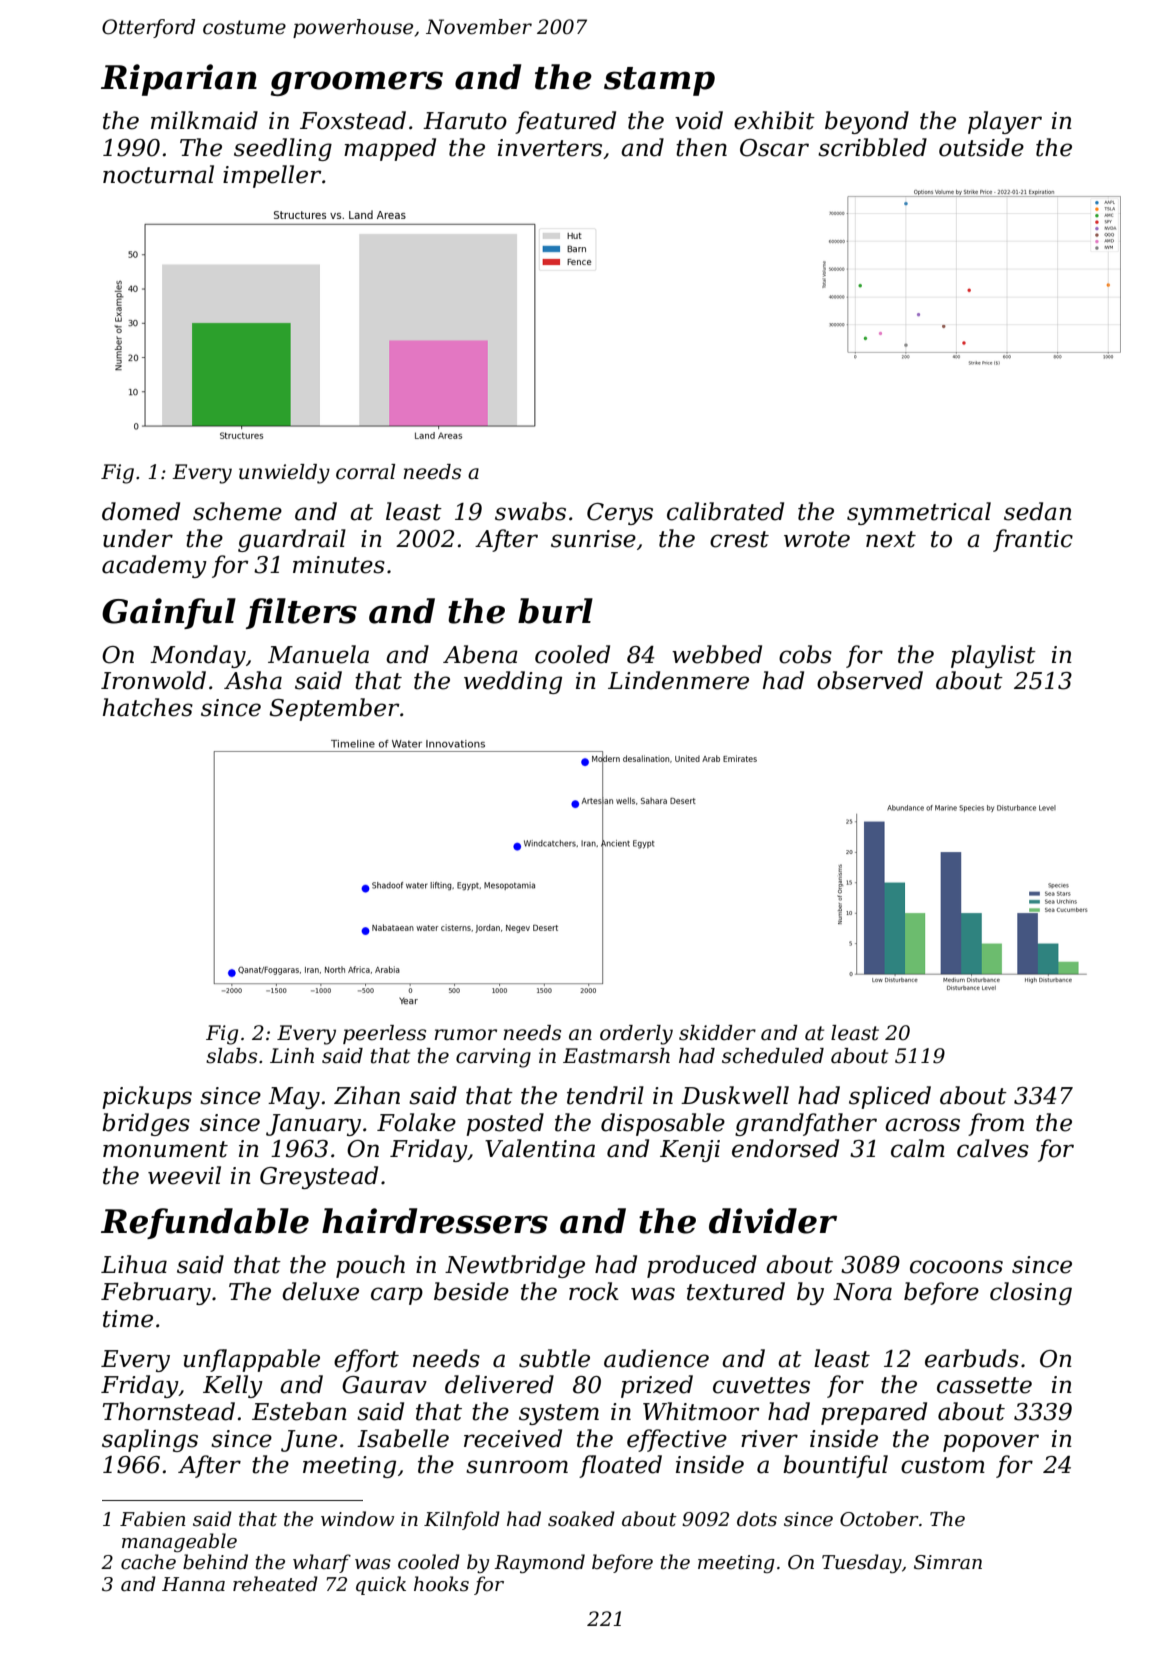 The image size is (1175, 1661). What do you see at coordinates (991, 1443) in the page?
I see `popover` at bounding box center [991, 1443].
